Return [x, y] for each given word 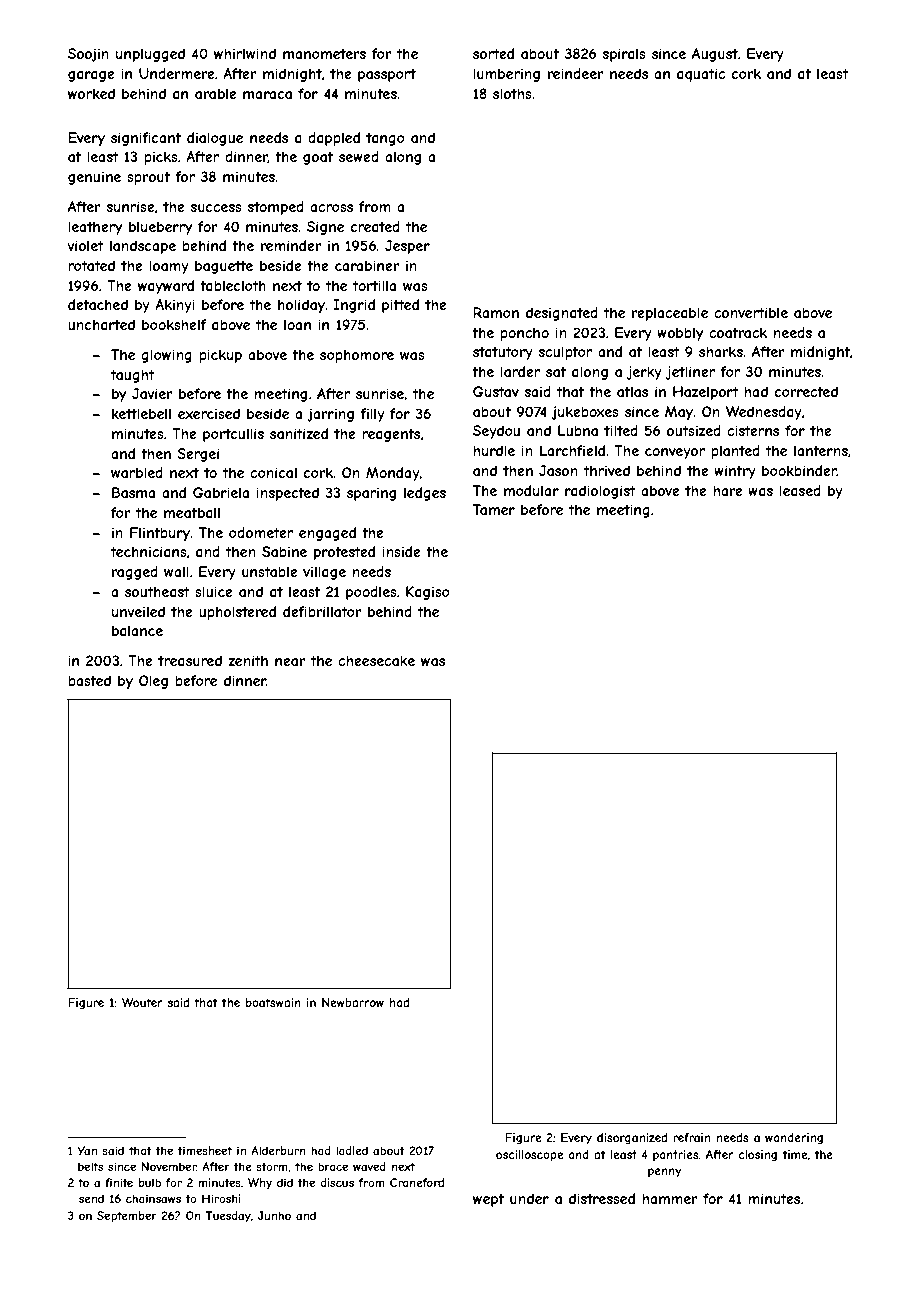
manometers [324, 54]
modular [531, 490]
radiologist [600, 492]
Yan [87, 1150]
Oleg [153, 682]
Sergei [198, 455]
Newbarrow [353, 1002]
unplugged [150, 55]
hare [728, 490]
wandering [794, 1139]
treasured [190, 660]
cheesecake [376, 660]
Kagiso [428, 593]
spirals [624, 55]
